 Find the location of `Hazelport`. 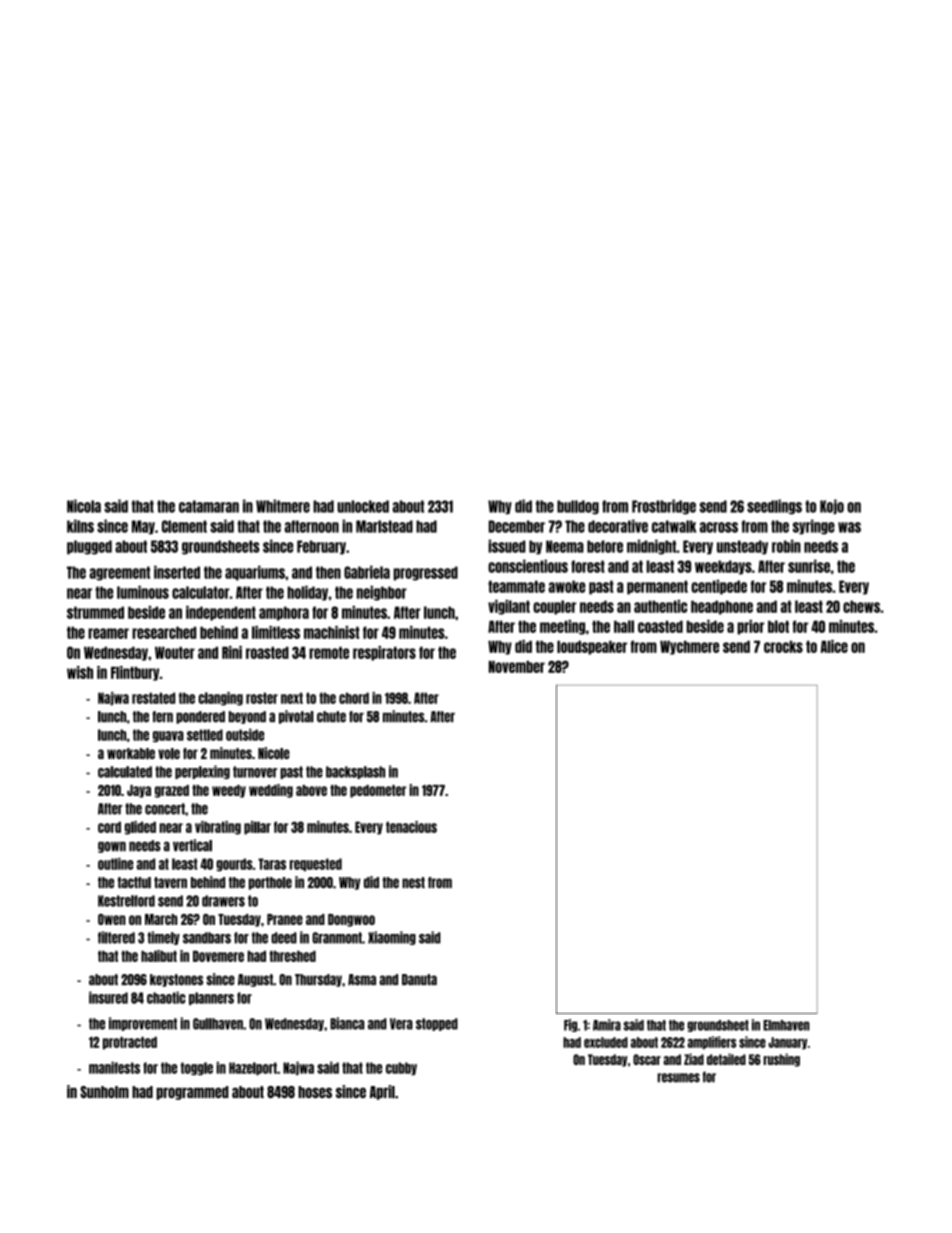

Hazelport is located at coordinates (253, 1068).
